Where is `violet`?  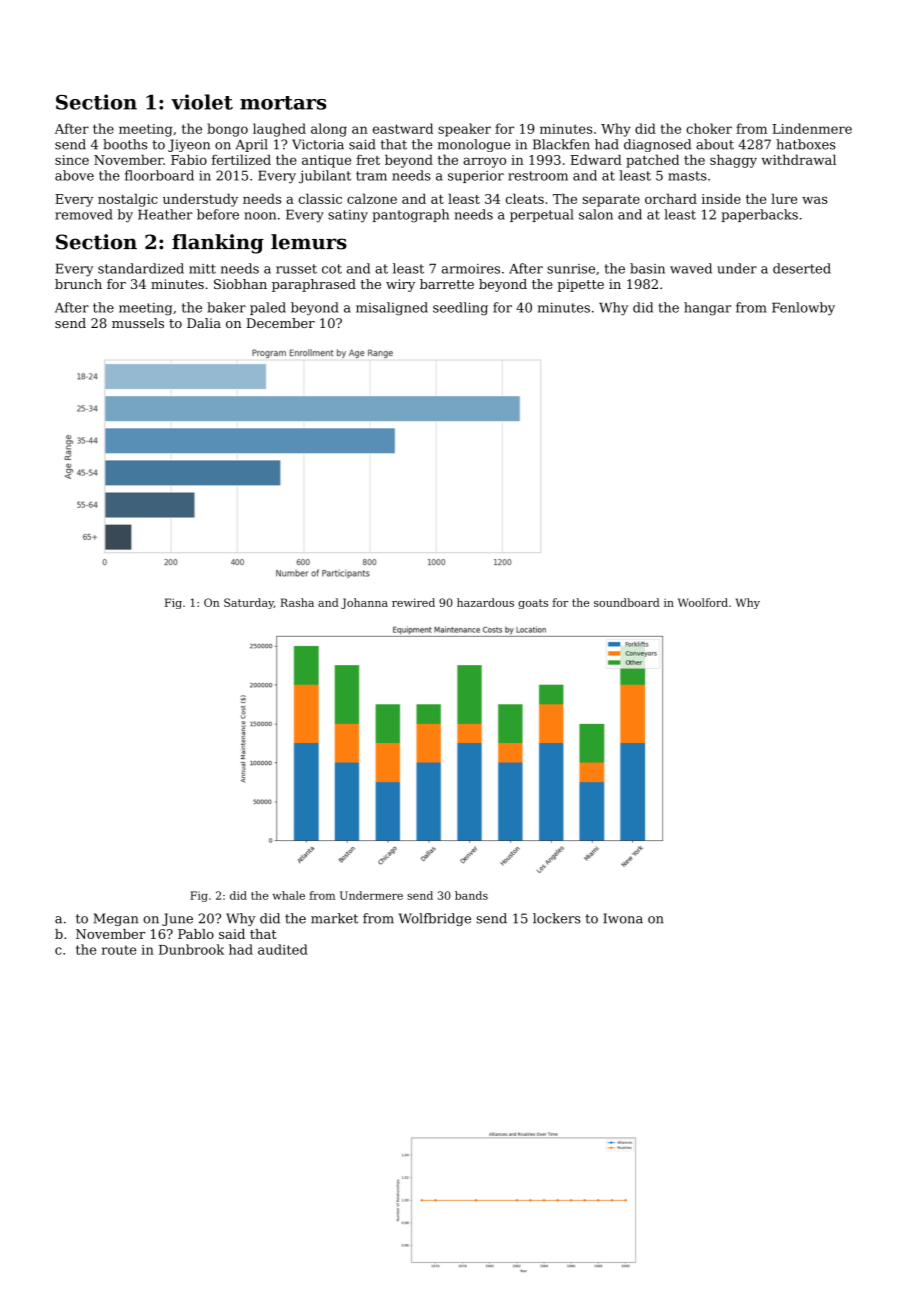
violet is located at coordinates (202, 102).
